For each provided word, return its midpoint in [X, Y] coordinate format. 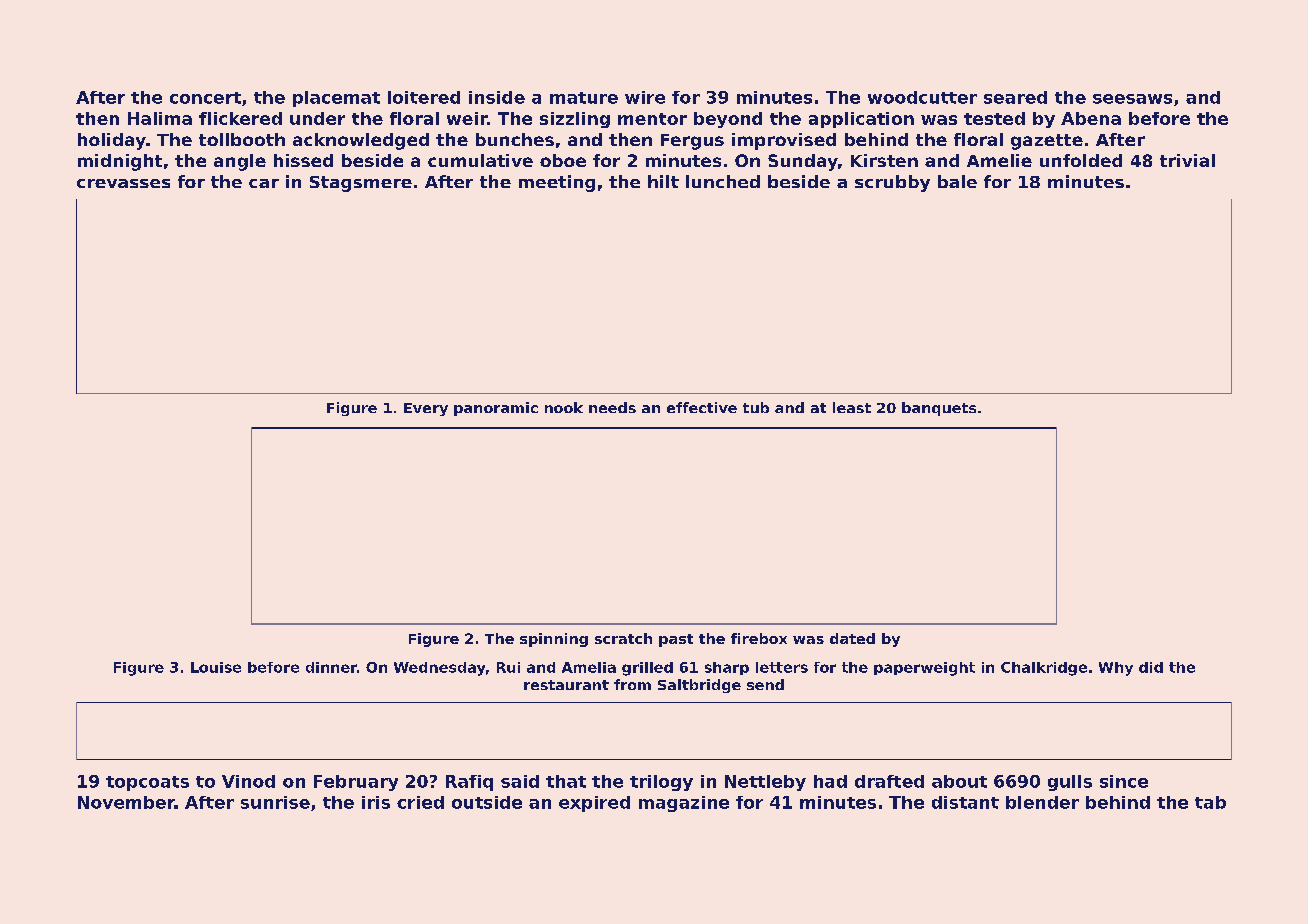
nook [564, 407]
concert [205, 98]
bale [957, 181]
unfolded [1081, 160]
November [126, 802]
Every [426, 409]
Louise [216, 667]
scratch [623, 638]
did [1151, 667]
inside [497, 97]
